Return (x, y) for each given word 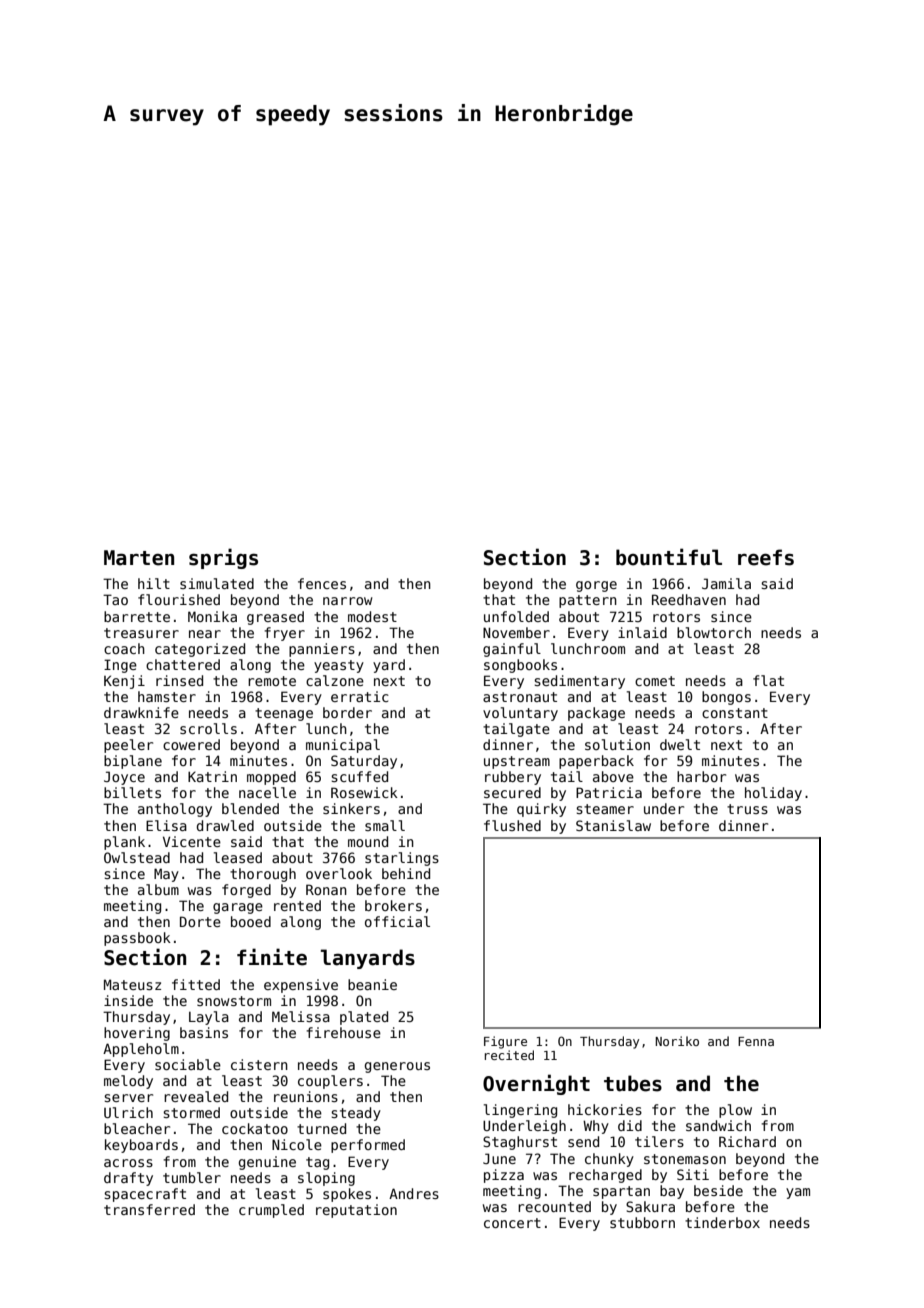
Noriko (677, 1041)
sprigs (223, 558)
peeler (128, 746)
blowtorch (714, 632)
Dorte (200, 921)
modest (372, 616)
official (397, 921)
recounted (554, 1206)
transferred (149, 1209)
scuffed (359, 776)
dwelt (680, 744)
